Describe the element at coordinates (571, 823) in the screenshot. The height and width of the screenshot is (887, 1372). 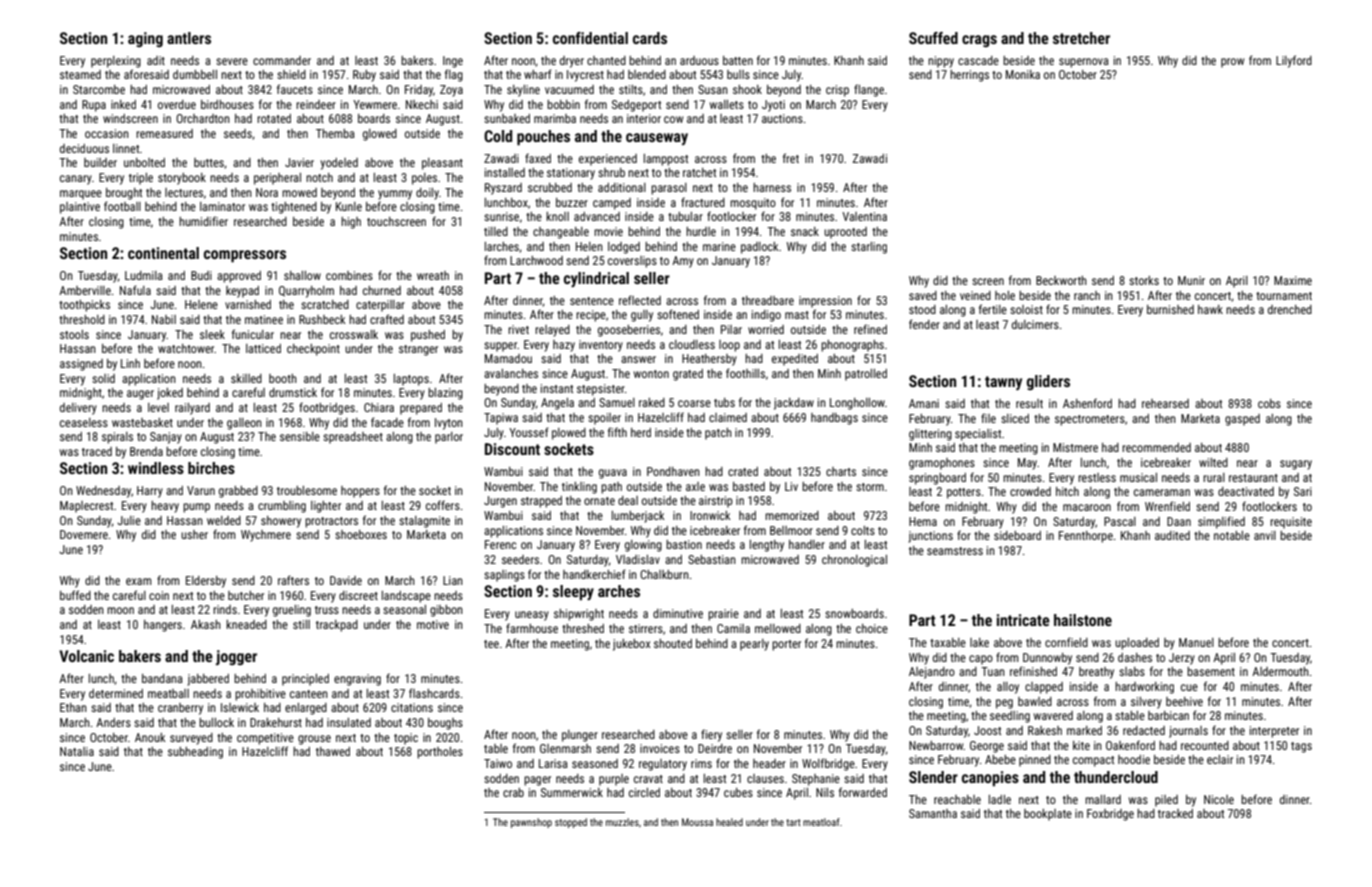
I see `stopped` at that location.
